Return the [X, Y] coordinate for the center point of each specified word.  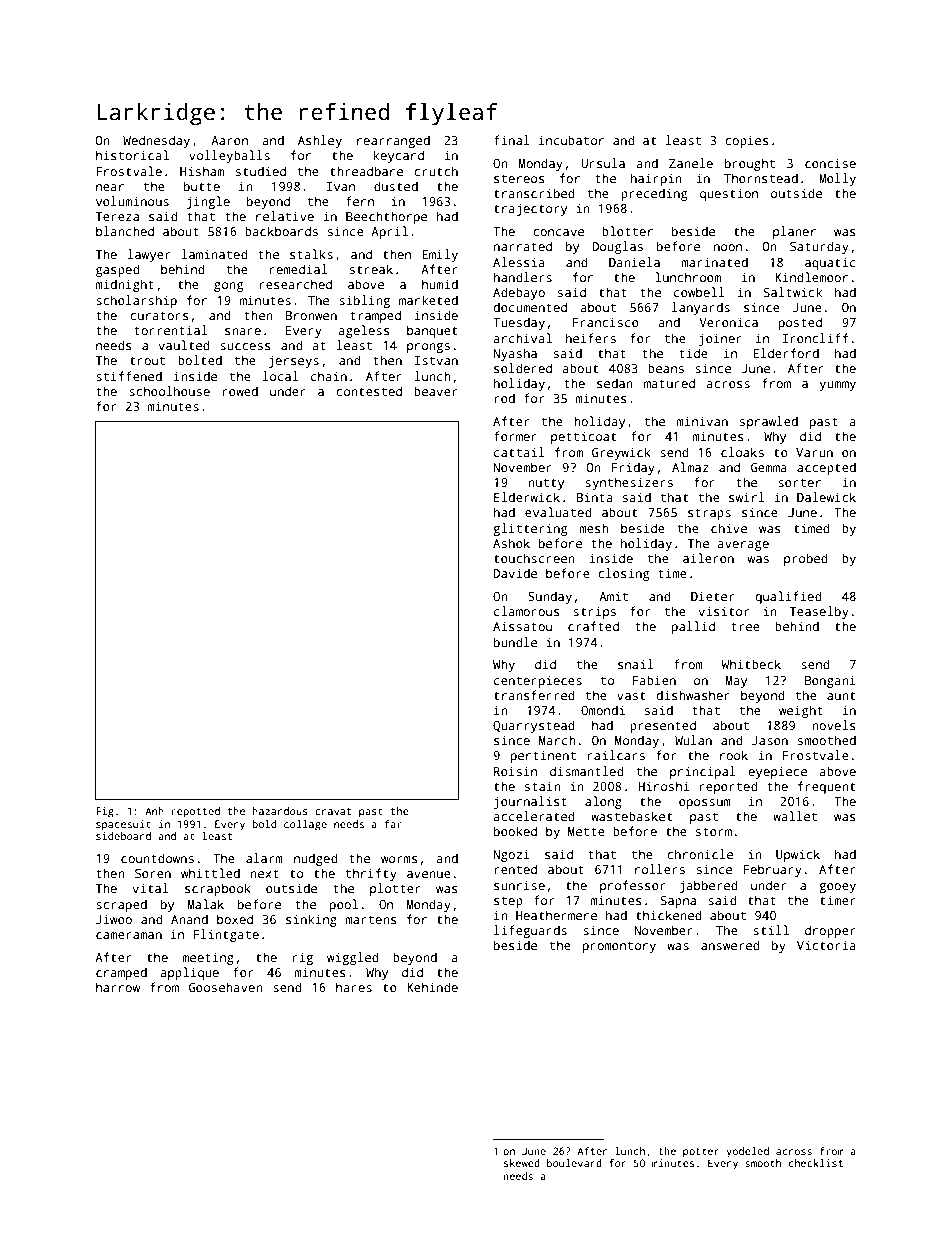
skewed [522, 1163]
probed [806, 559]
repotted [195, 812]
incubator [571, 140]
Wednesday [156, 141]
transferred [534, 695]
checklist [816, 1163]
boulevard [574, 1163]
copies [747, 141]
